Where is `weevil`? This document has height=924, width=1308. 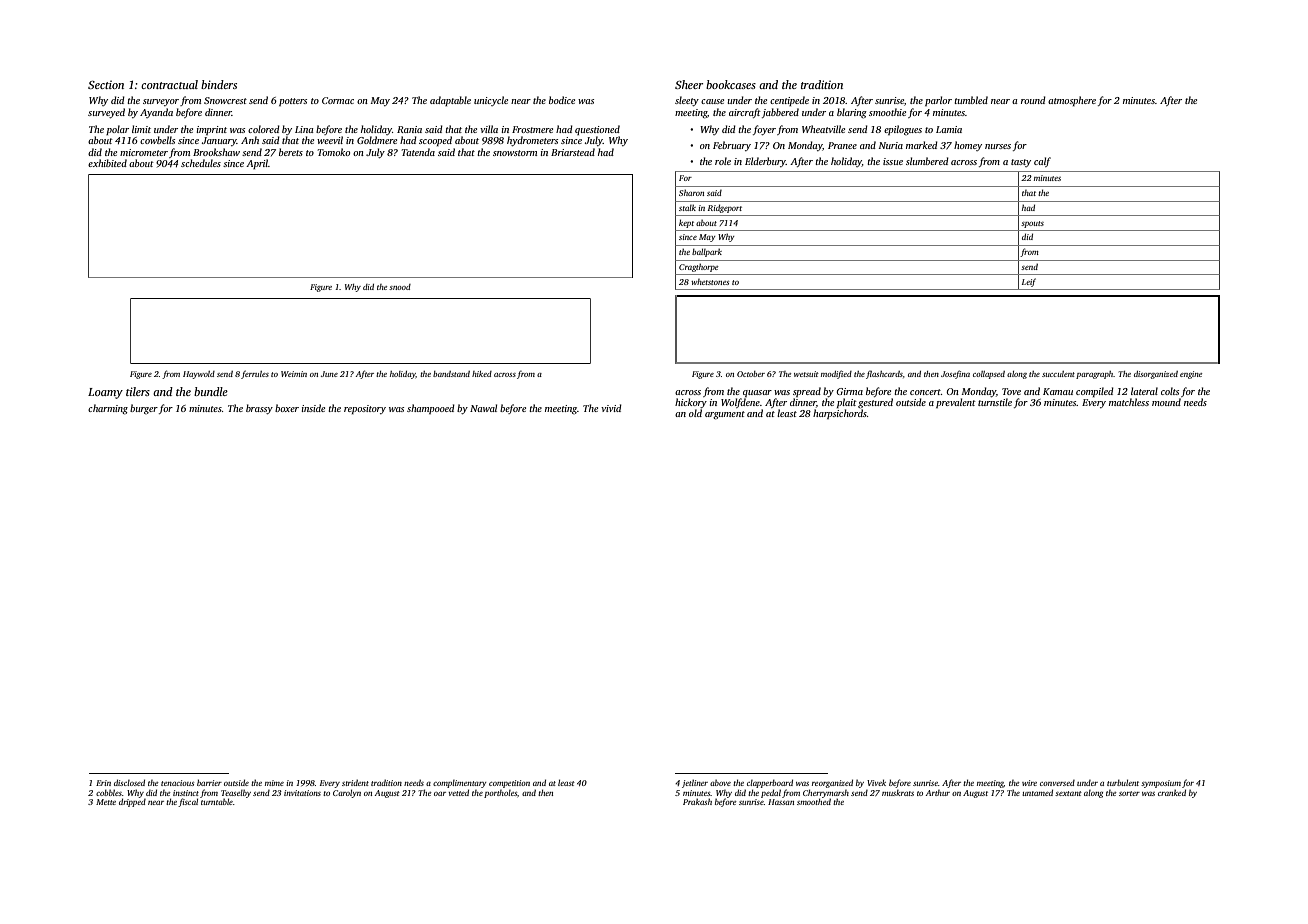
weevil is located at coordinates (330, 140).
